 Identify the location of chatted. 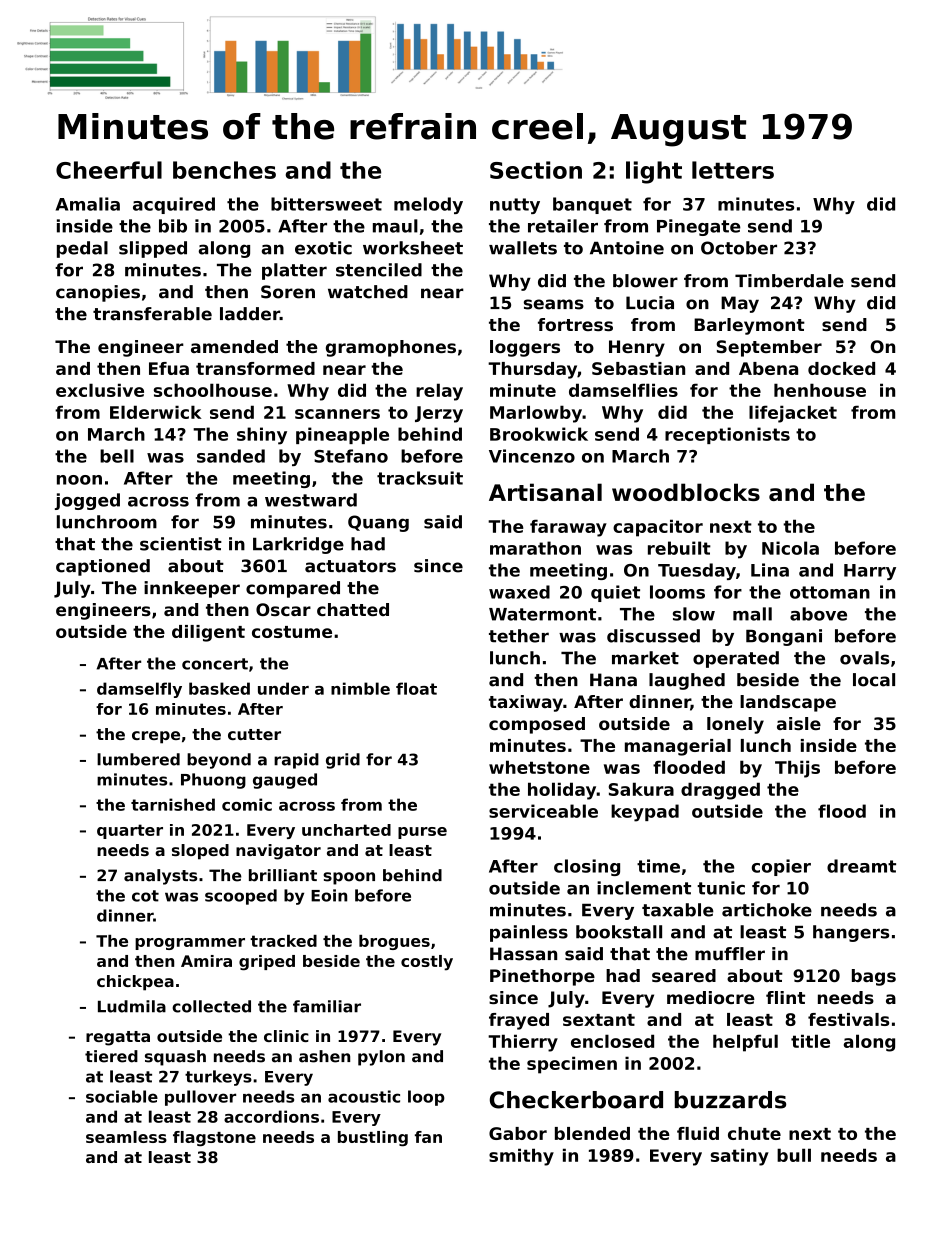
(353, 609).
